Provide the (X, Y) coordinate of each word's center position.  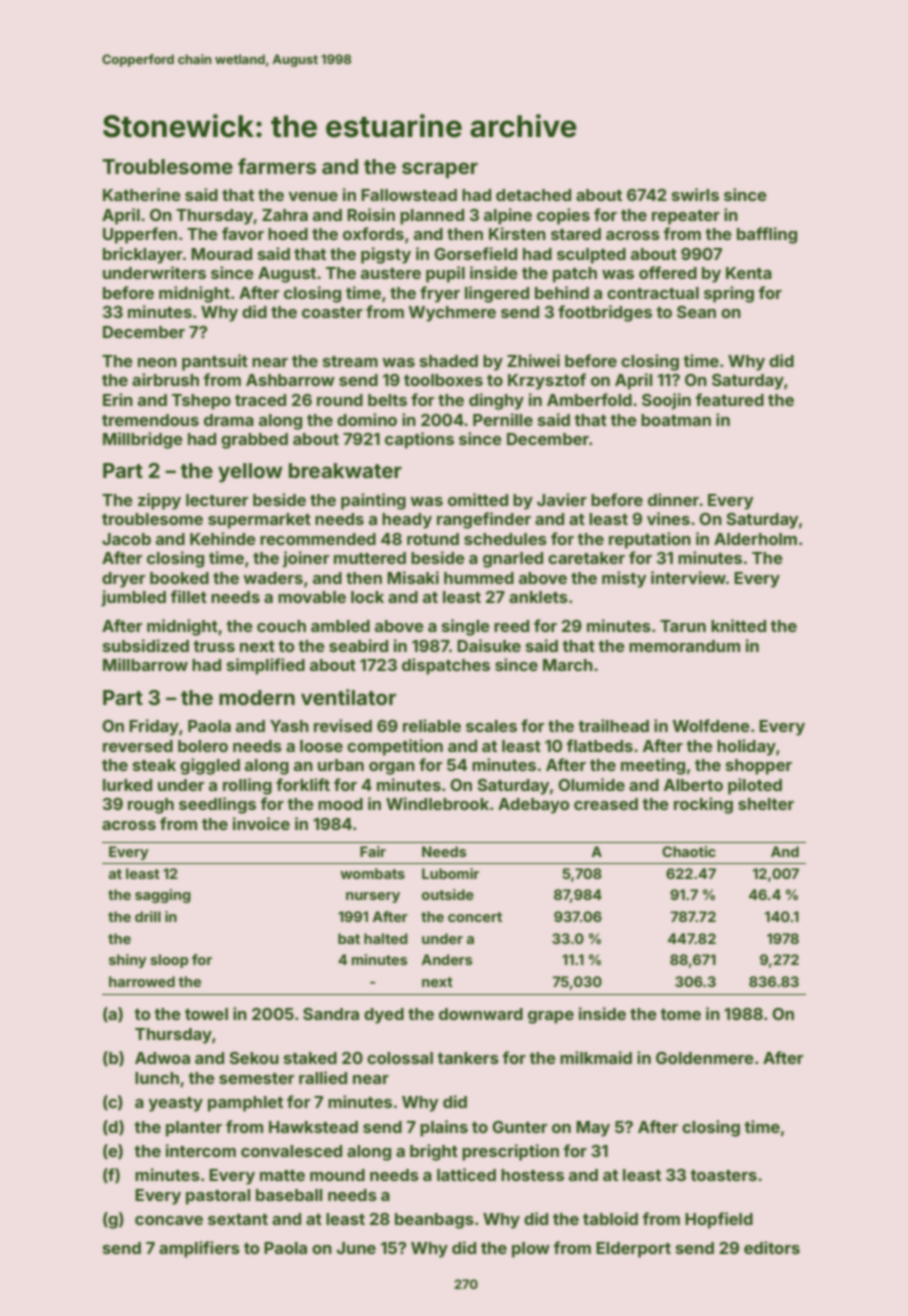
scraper (440, 170)
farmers (277, 166)
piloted (755, 786)
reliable (432, 725)
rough (151, 806)
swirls (695, 194)
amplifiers (199, 1249)
